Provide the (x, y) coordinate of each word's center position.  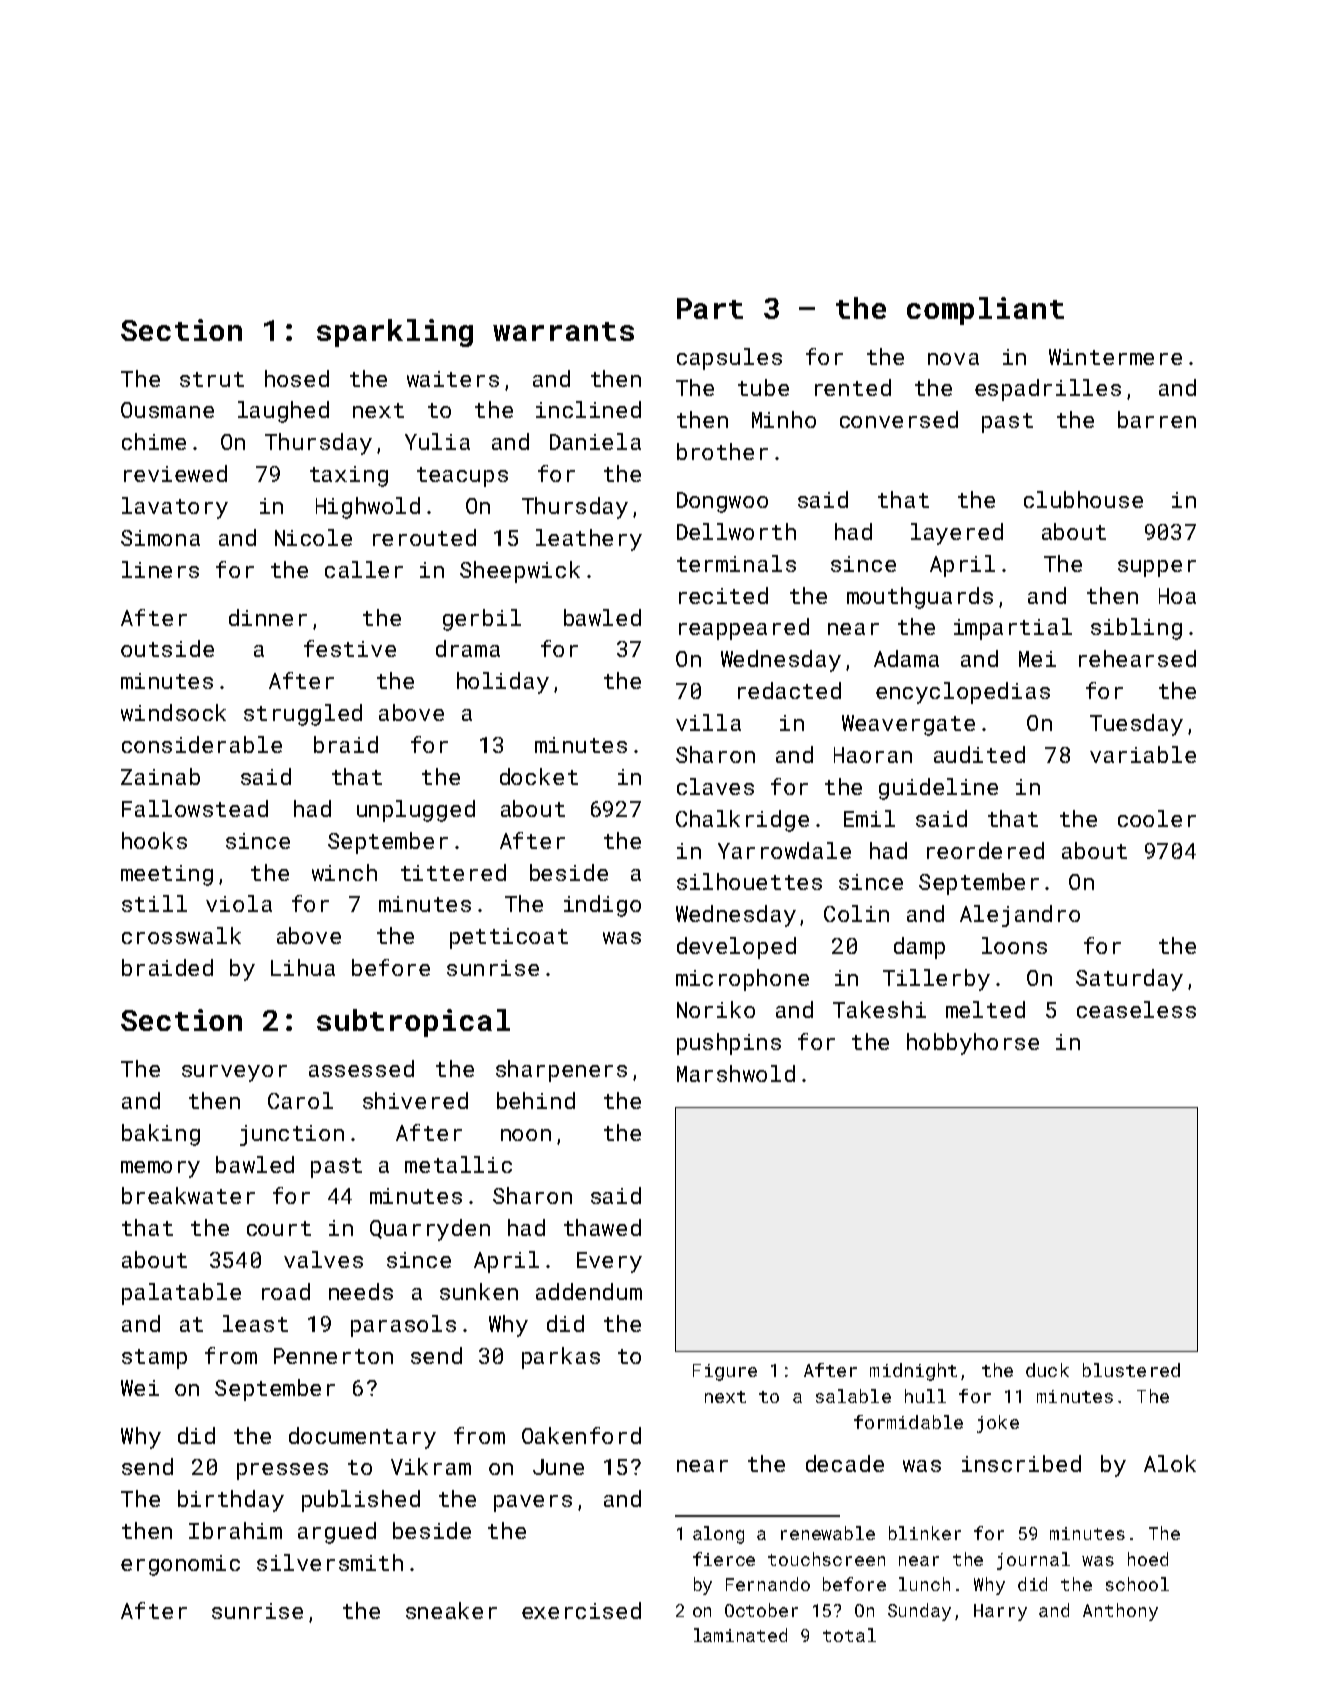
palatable (181, 1294)
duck (1047, 1370)
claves (715, 786)
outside (167, 648)
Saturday (1129, 980)
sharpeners (561, 1071)
